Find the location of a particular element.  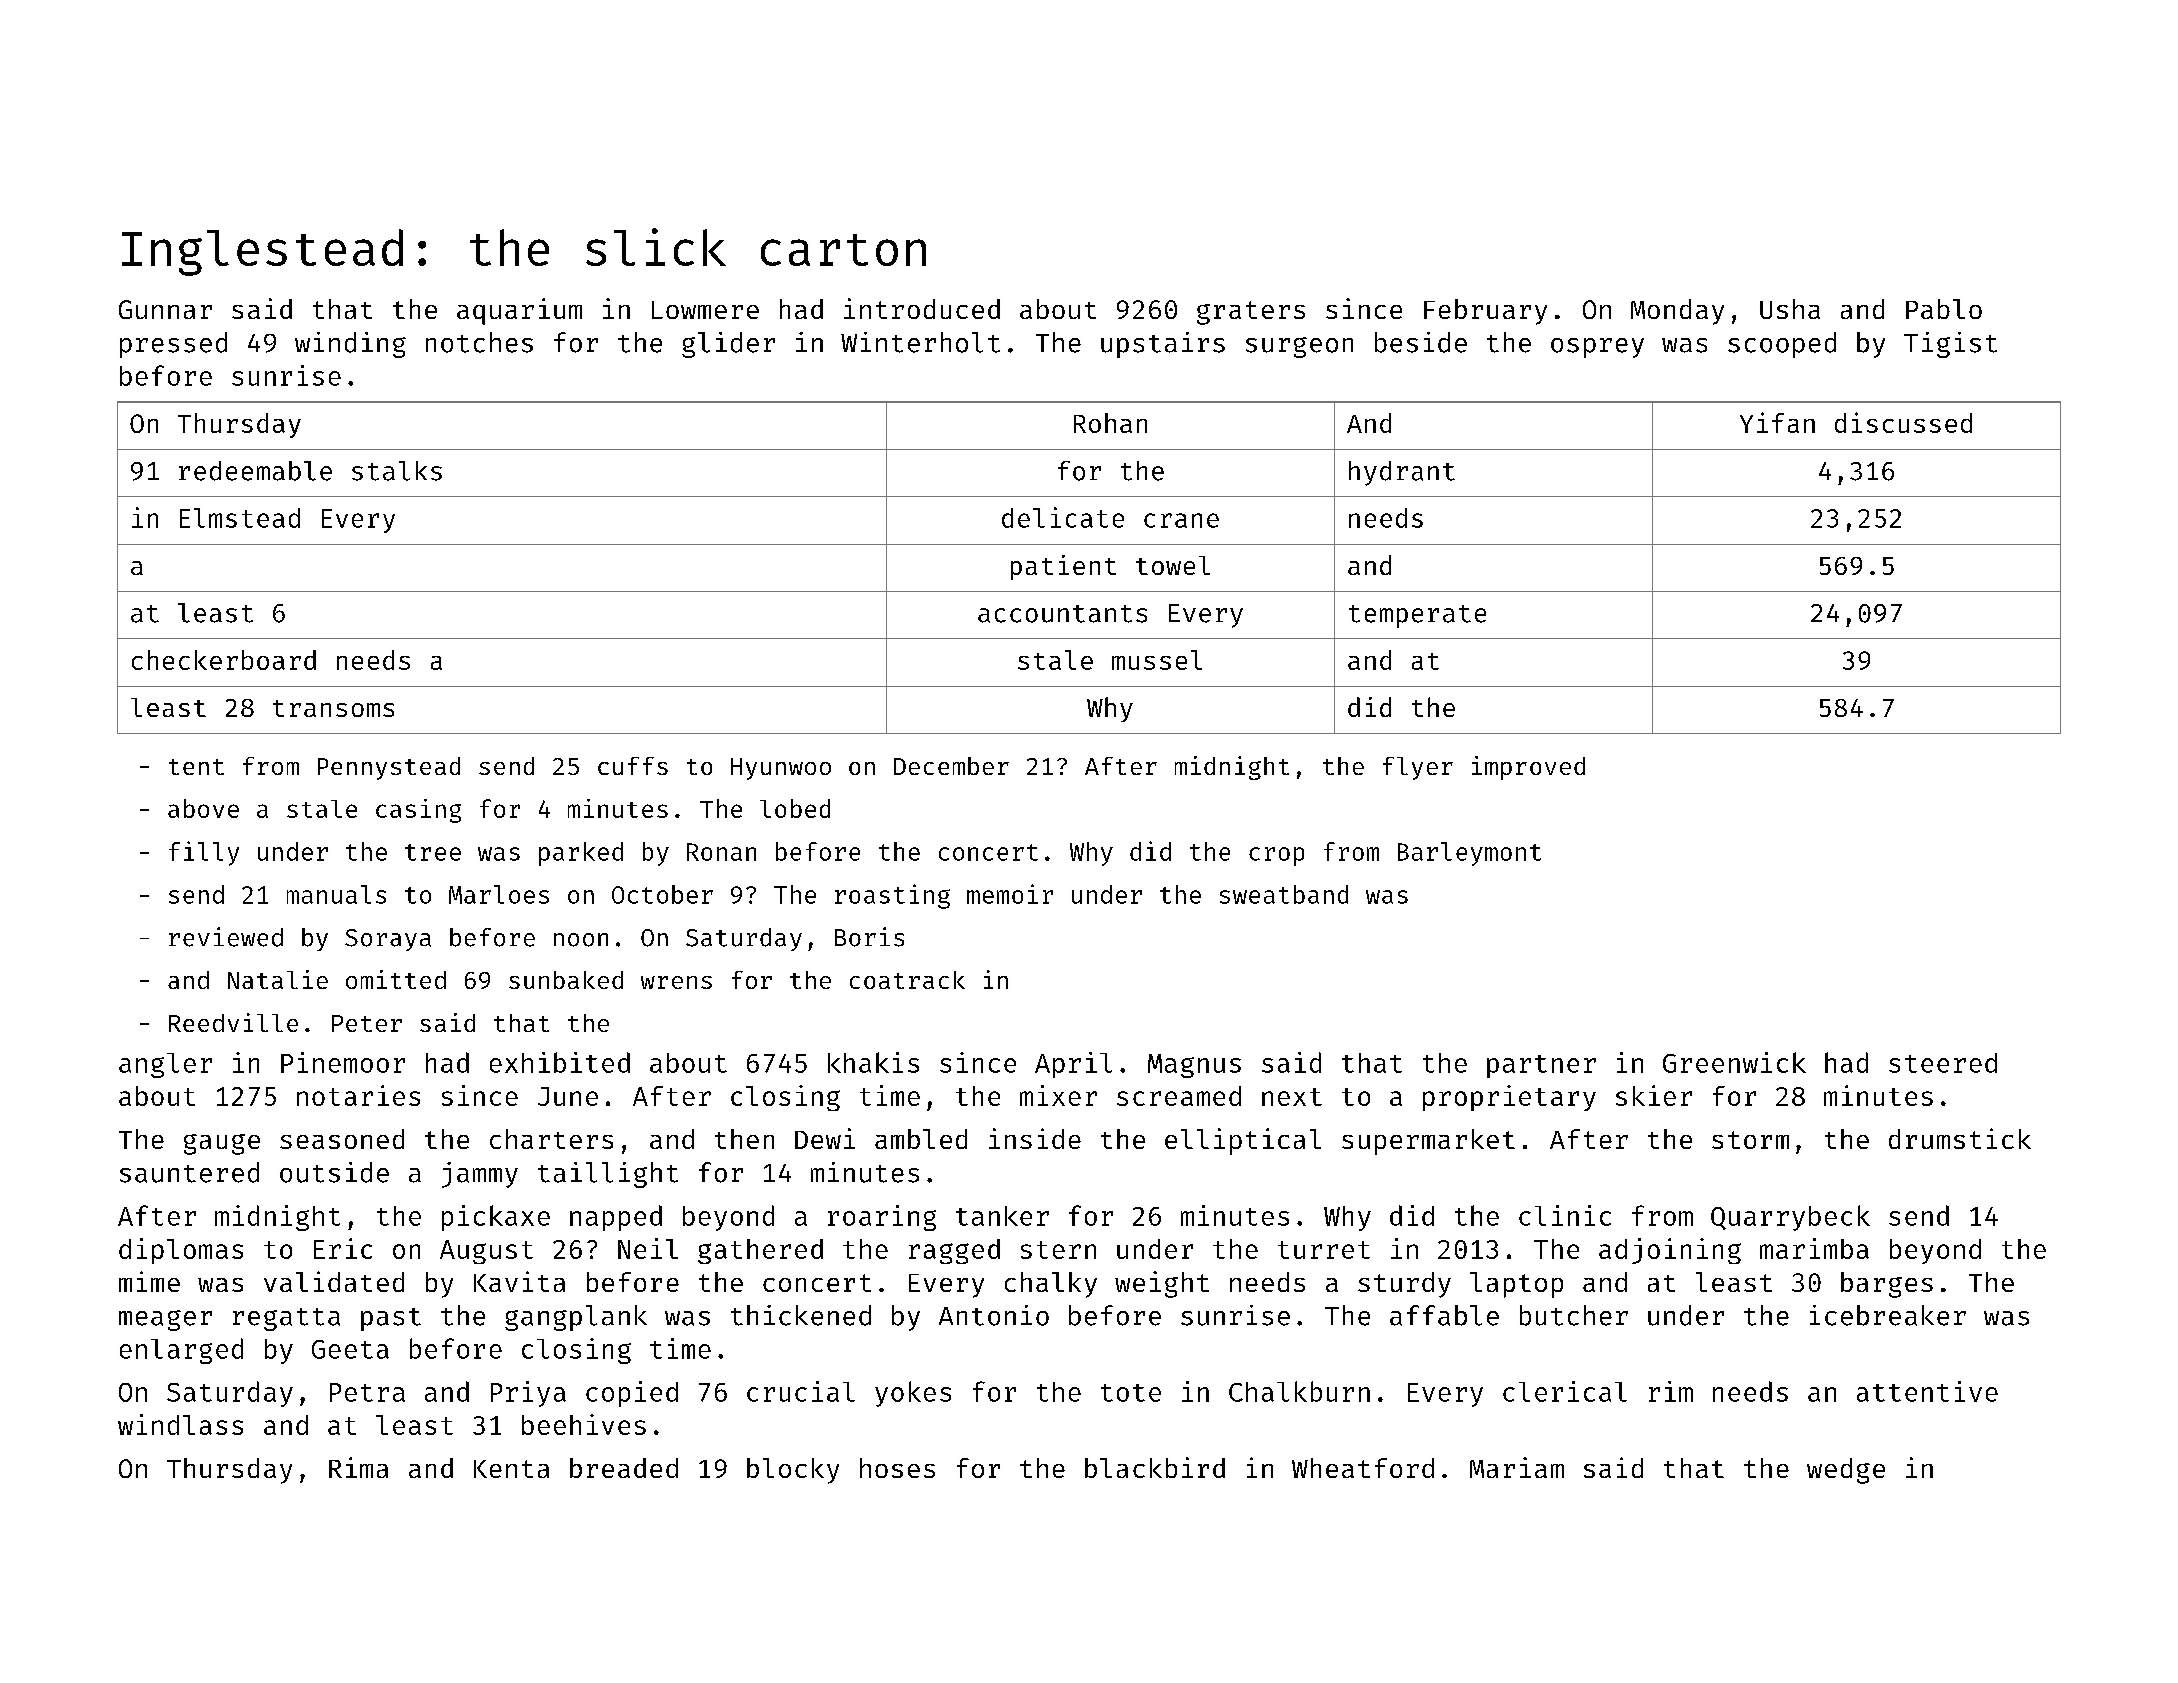

lobed is located at coordinates (795, 808).
